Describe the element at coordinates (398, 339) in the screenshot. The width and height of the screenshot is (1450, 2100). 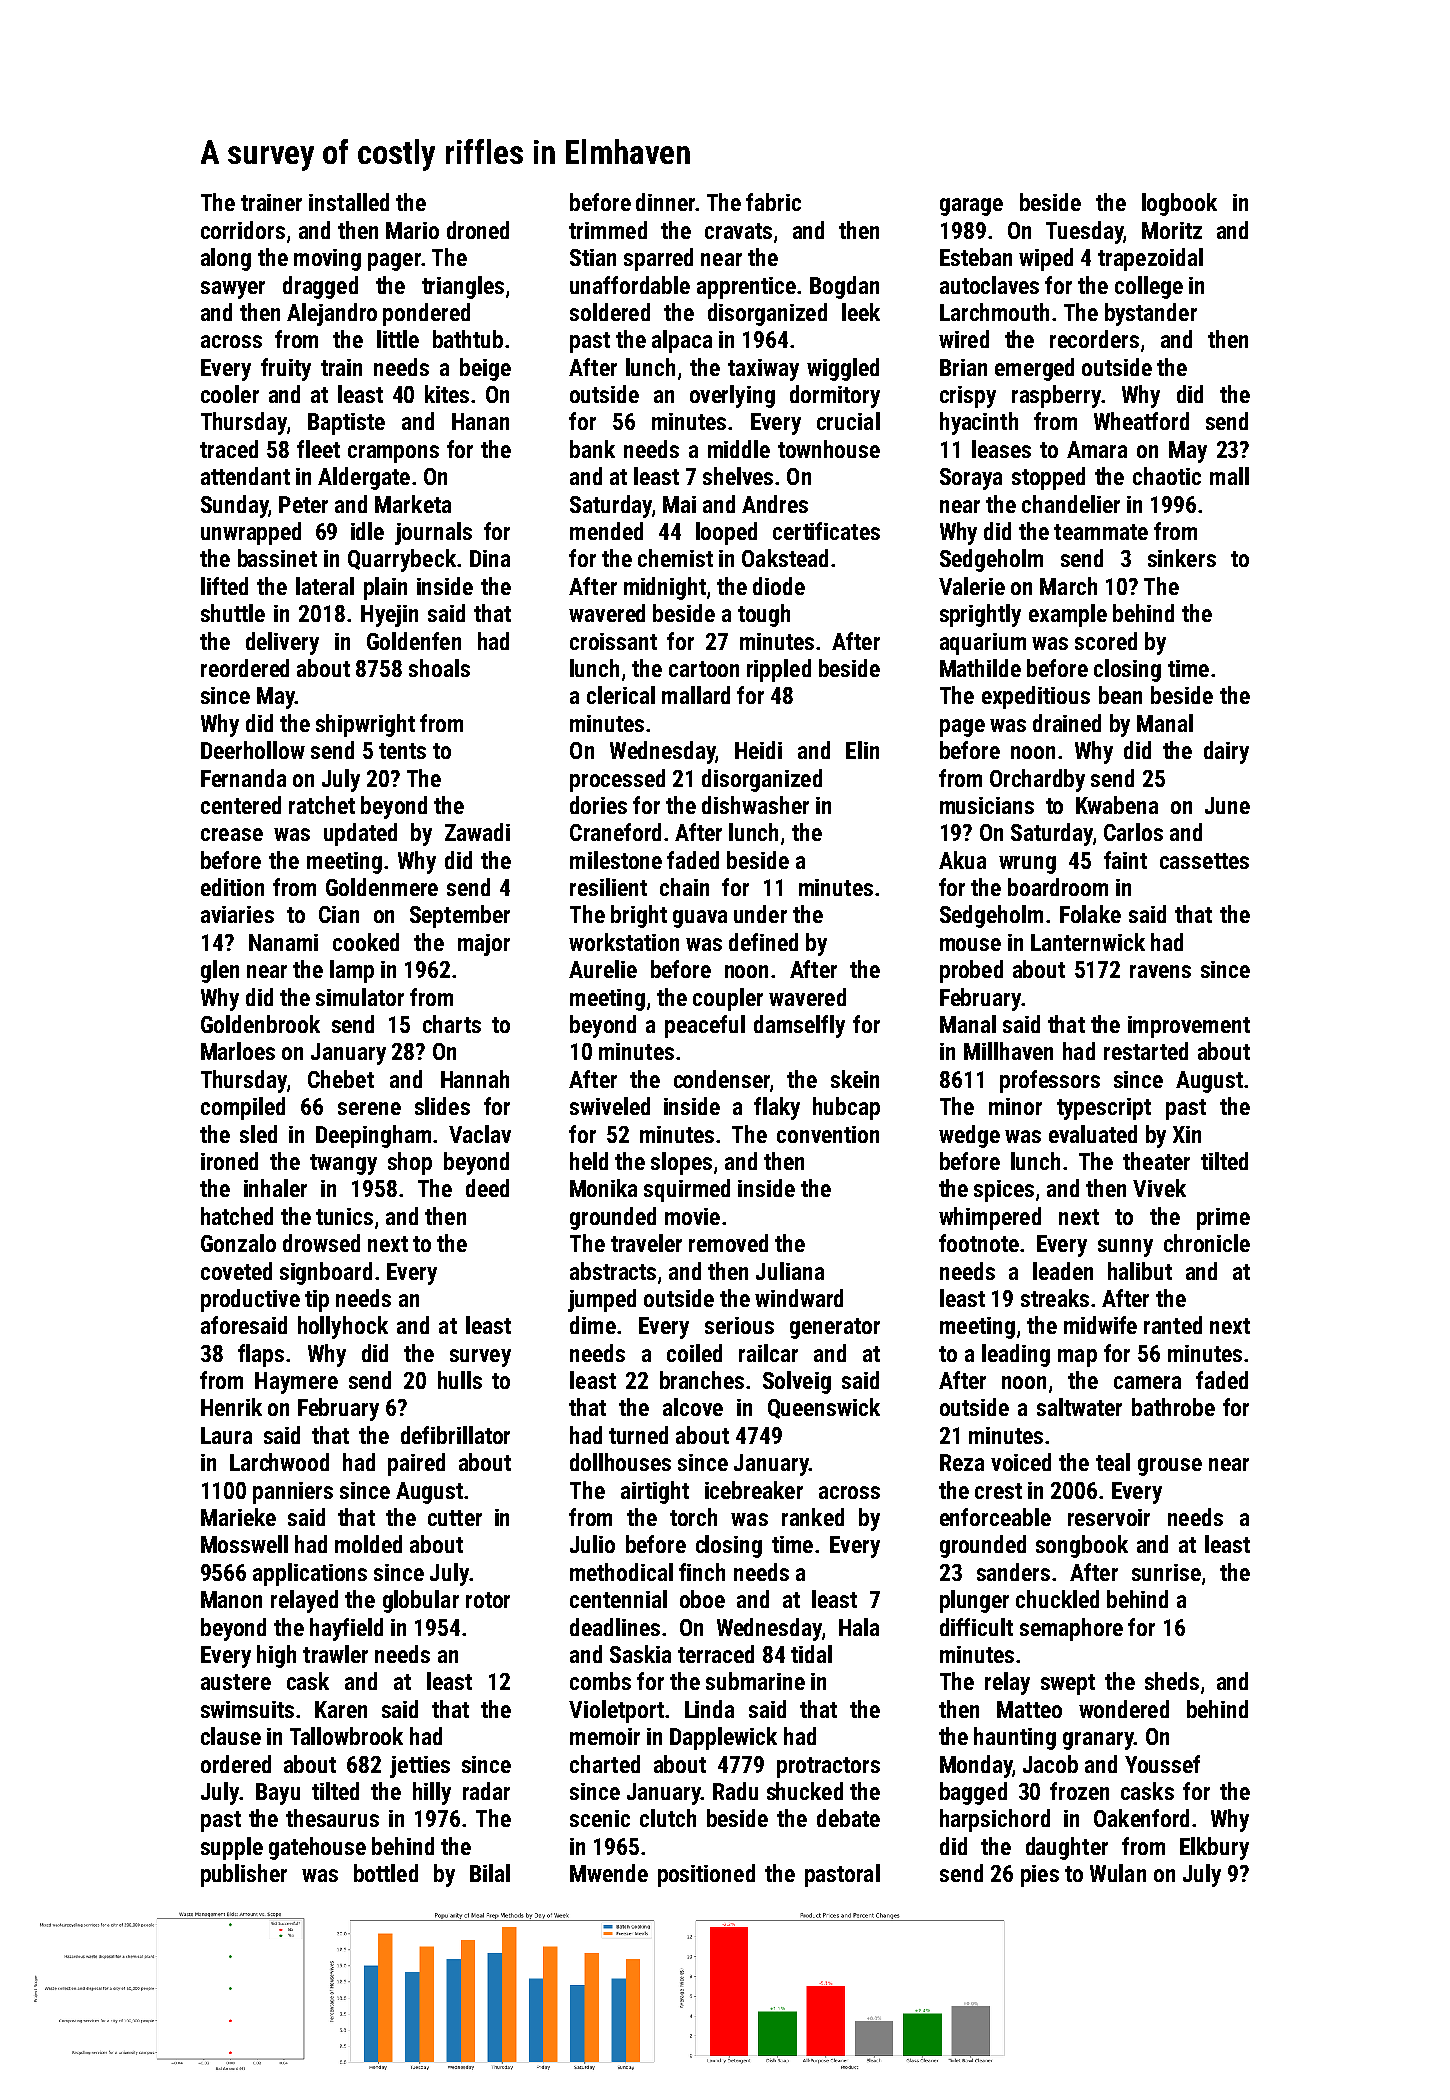
I see `little` at that location.
